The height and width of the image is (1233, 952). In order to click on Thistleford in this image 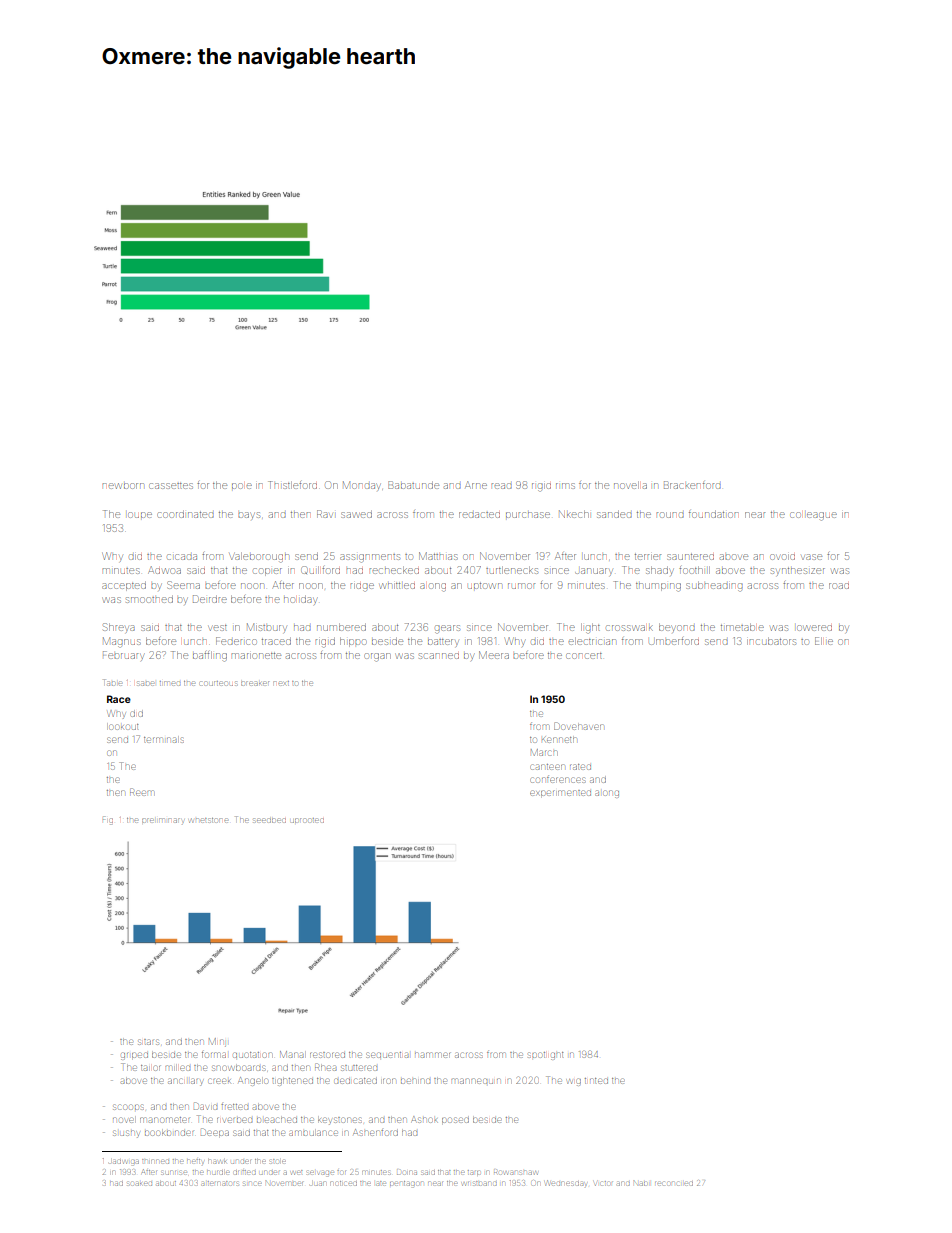, I will do `click(292, 485)`.
